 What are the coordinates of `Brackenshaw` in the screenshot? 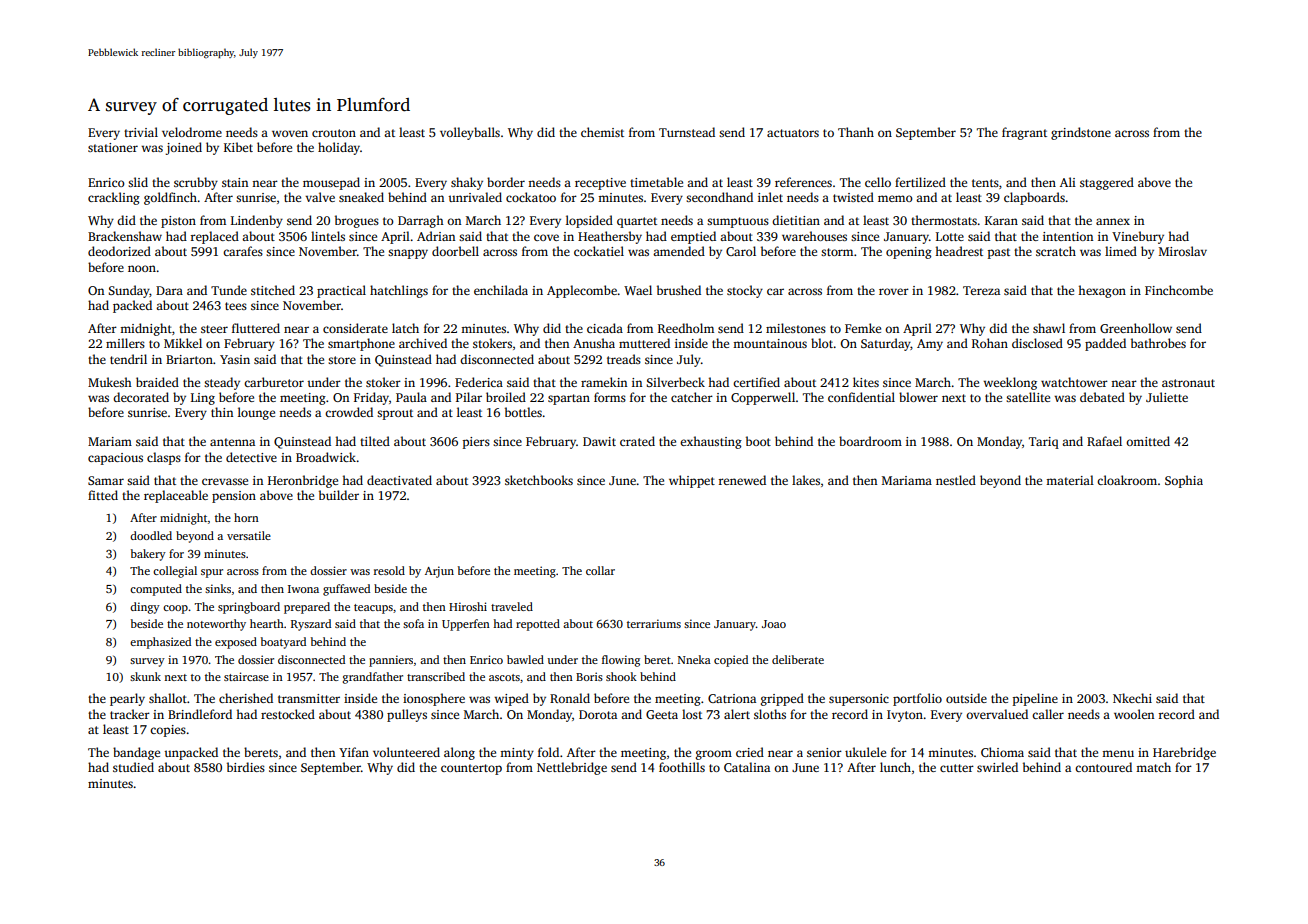 It's located at (125, 236).
